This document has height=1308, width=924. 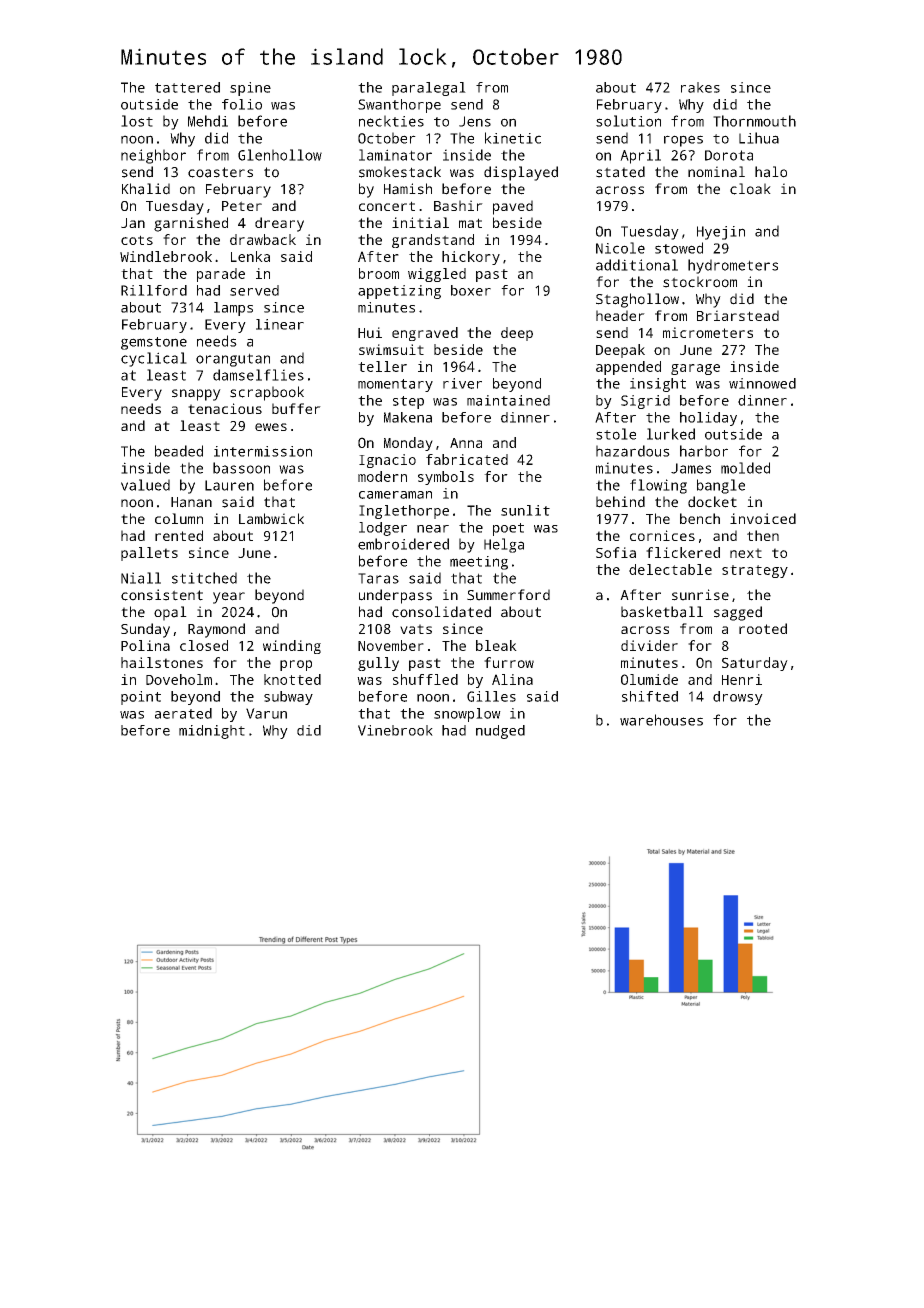 What do you see at coordinates (378, 578) in the document?
I see `Taras` at bounding box center [378, 578].
